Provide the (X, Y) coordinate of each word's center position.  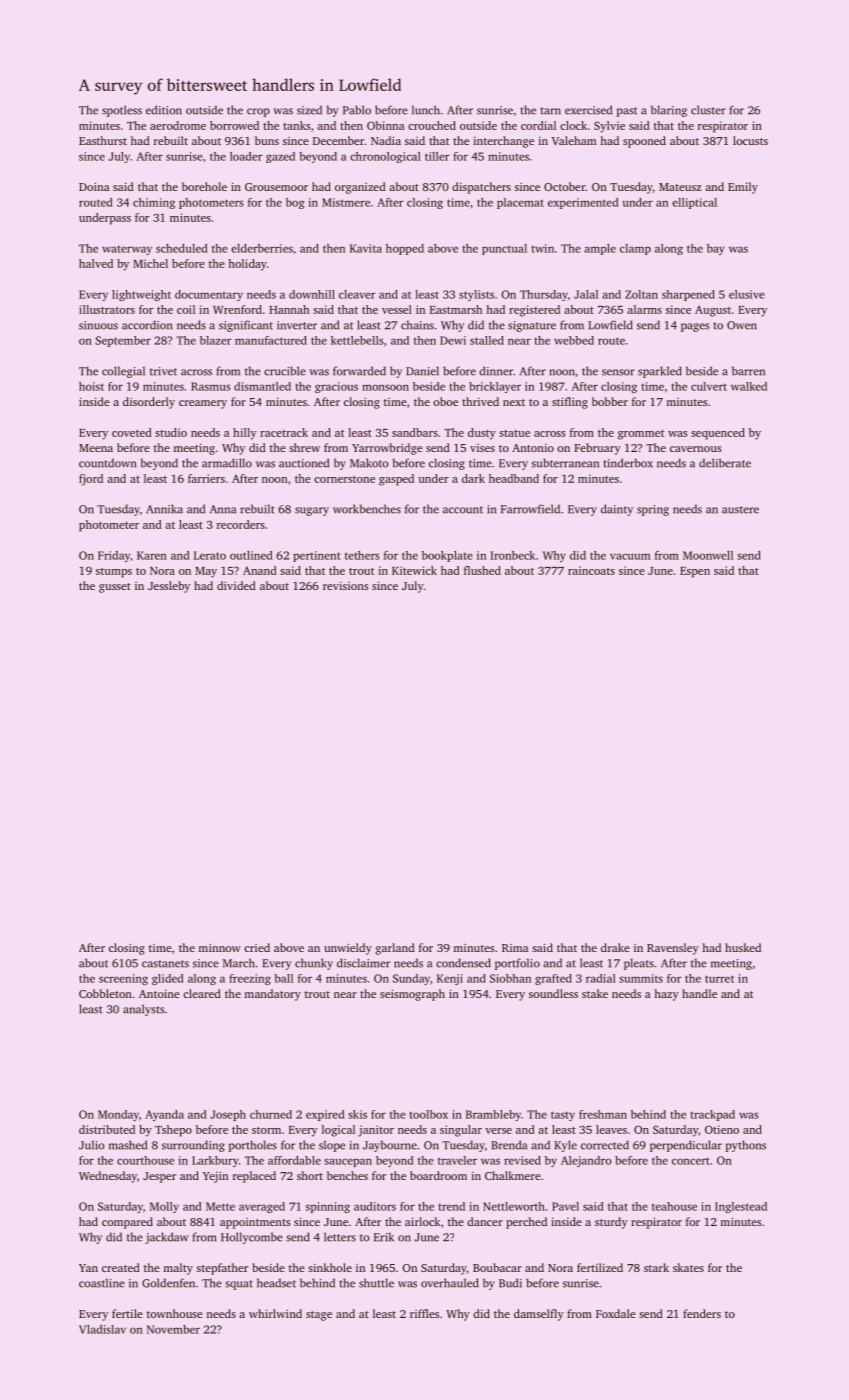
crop (258, 112)
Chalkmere (513, 1175)
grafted (553, 979)
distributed (107, 1129)
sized (309, 110)
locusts (750, 140)
